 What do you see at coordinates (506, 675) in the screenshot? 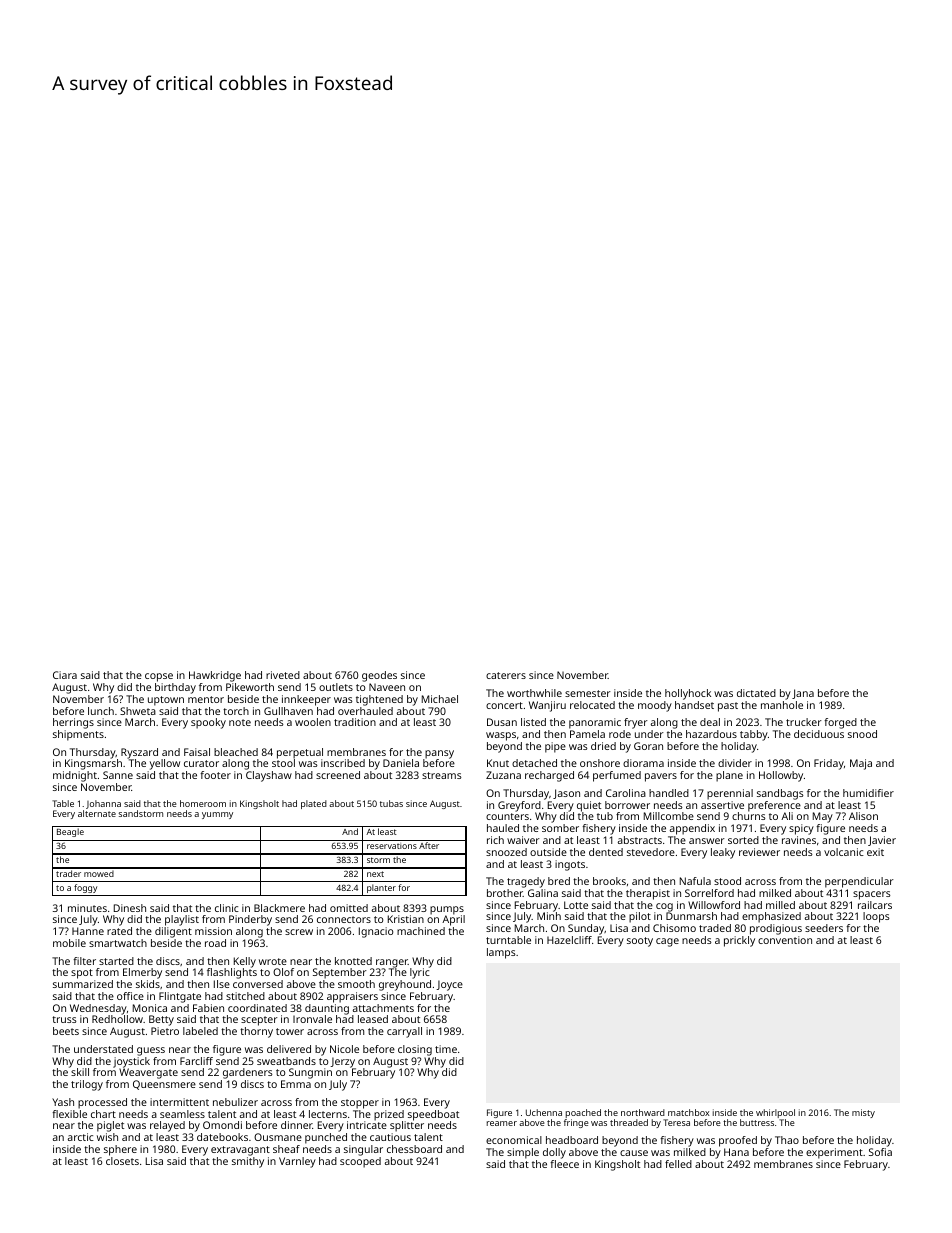
I see `caterers` at bounding box center [506, 675].
